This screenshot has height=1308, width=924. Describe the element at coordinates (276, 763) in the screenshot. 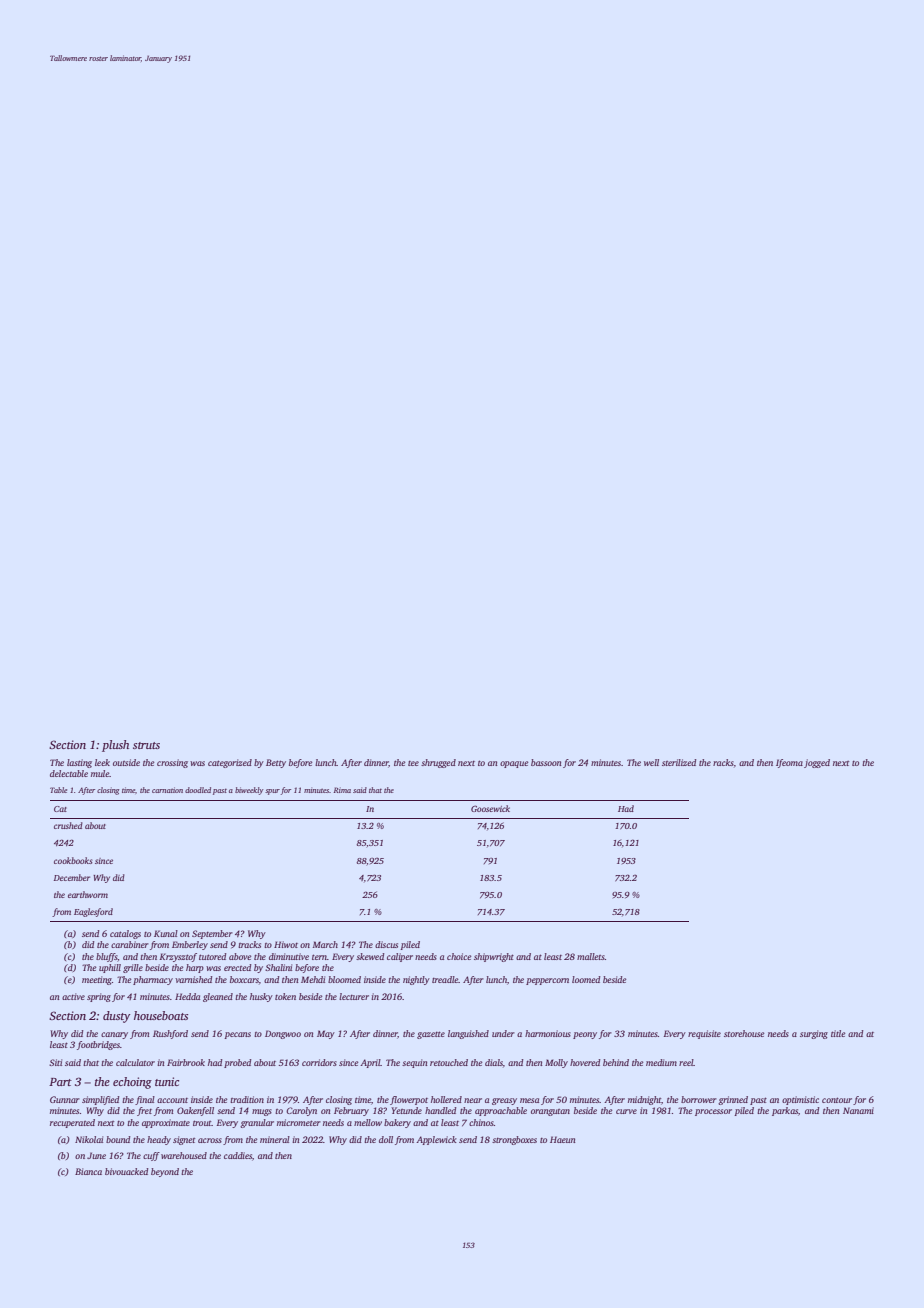

I see `Betty` at that location.
